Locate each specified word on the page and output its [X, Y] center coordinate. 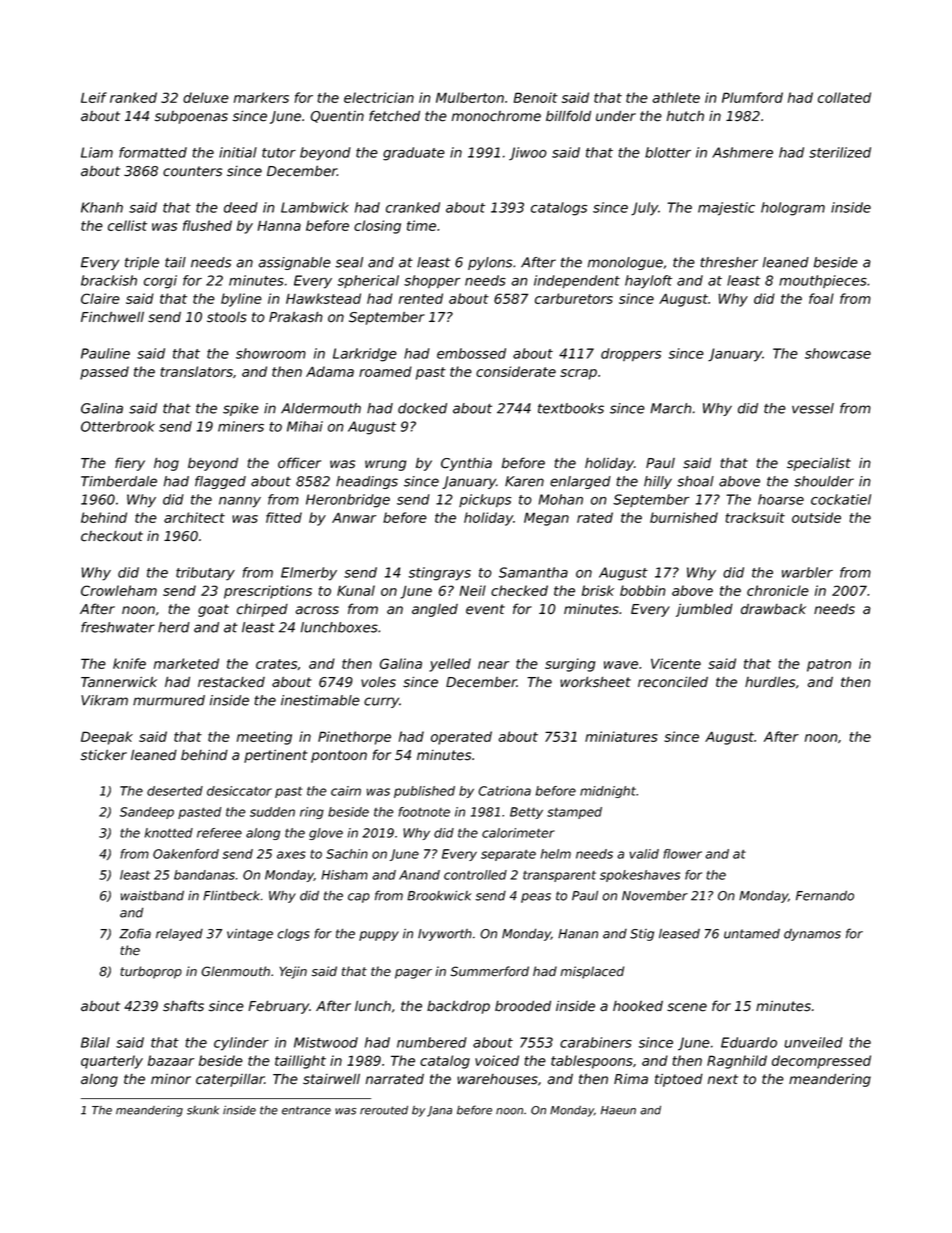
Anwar [354, 517]
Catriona [504, 791]
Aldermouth [321, 408]
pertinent [276, 756]
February [278, 1007]
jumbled [704, 610]
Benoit [536, 97]
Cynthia [466, 464]
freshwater [118, 627]
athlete [676, 97]
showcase [838, 353]
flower [682, 854]
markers [261, 97]
